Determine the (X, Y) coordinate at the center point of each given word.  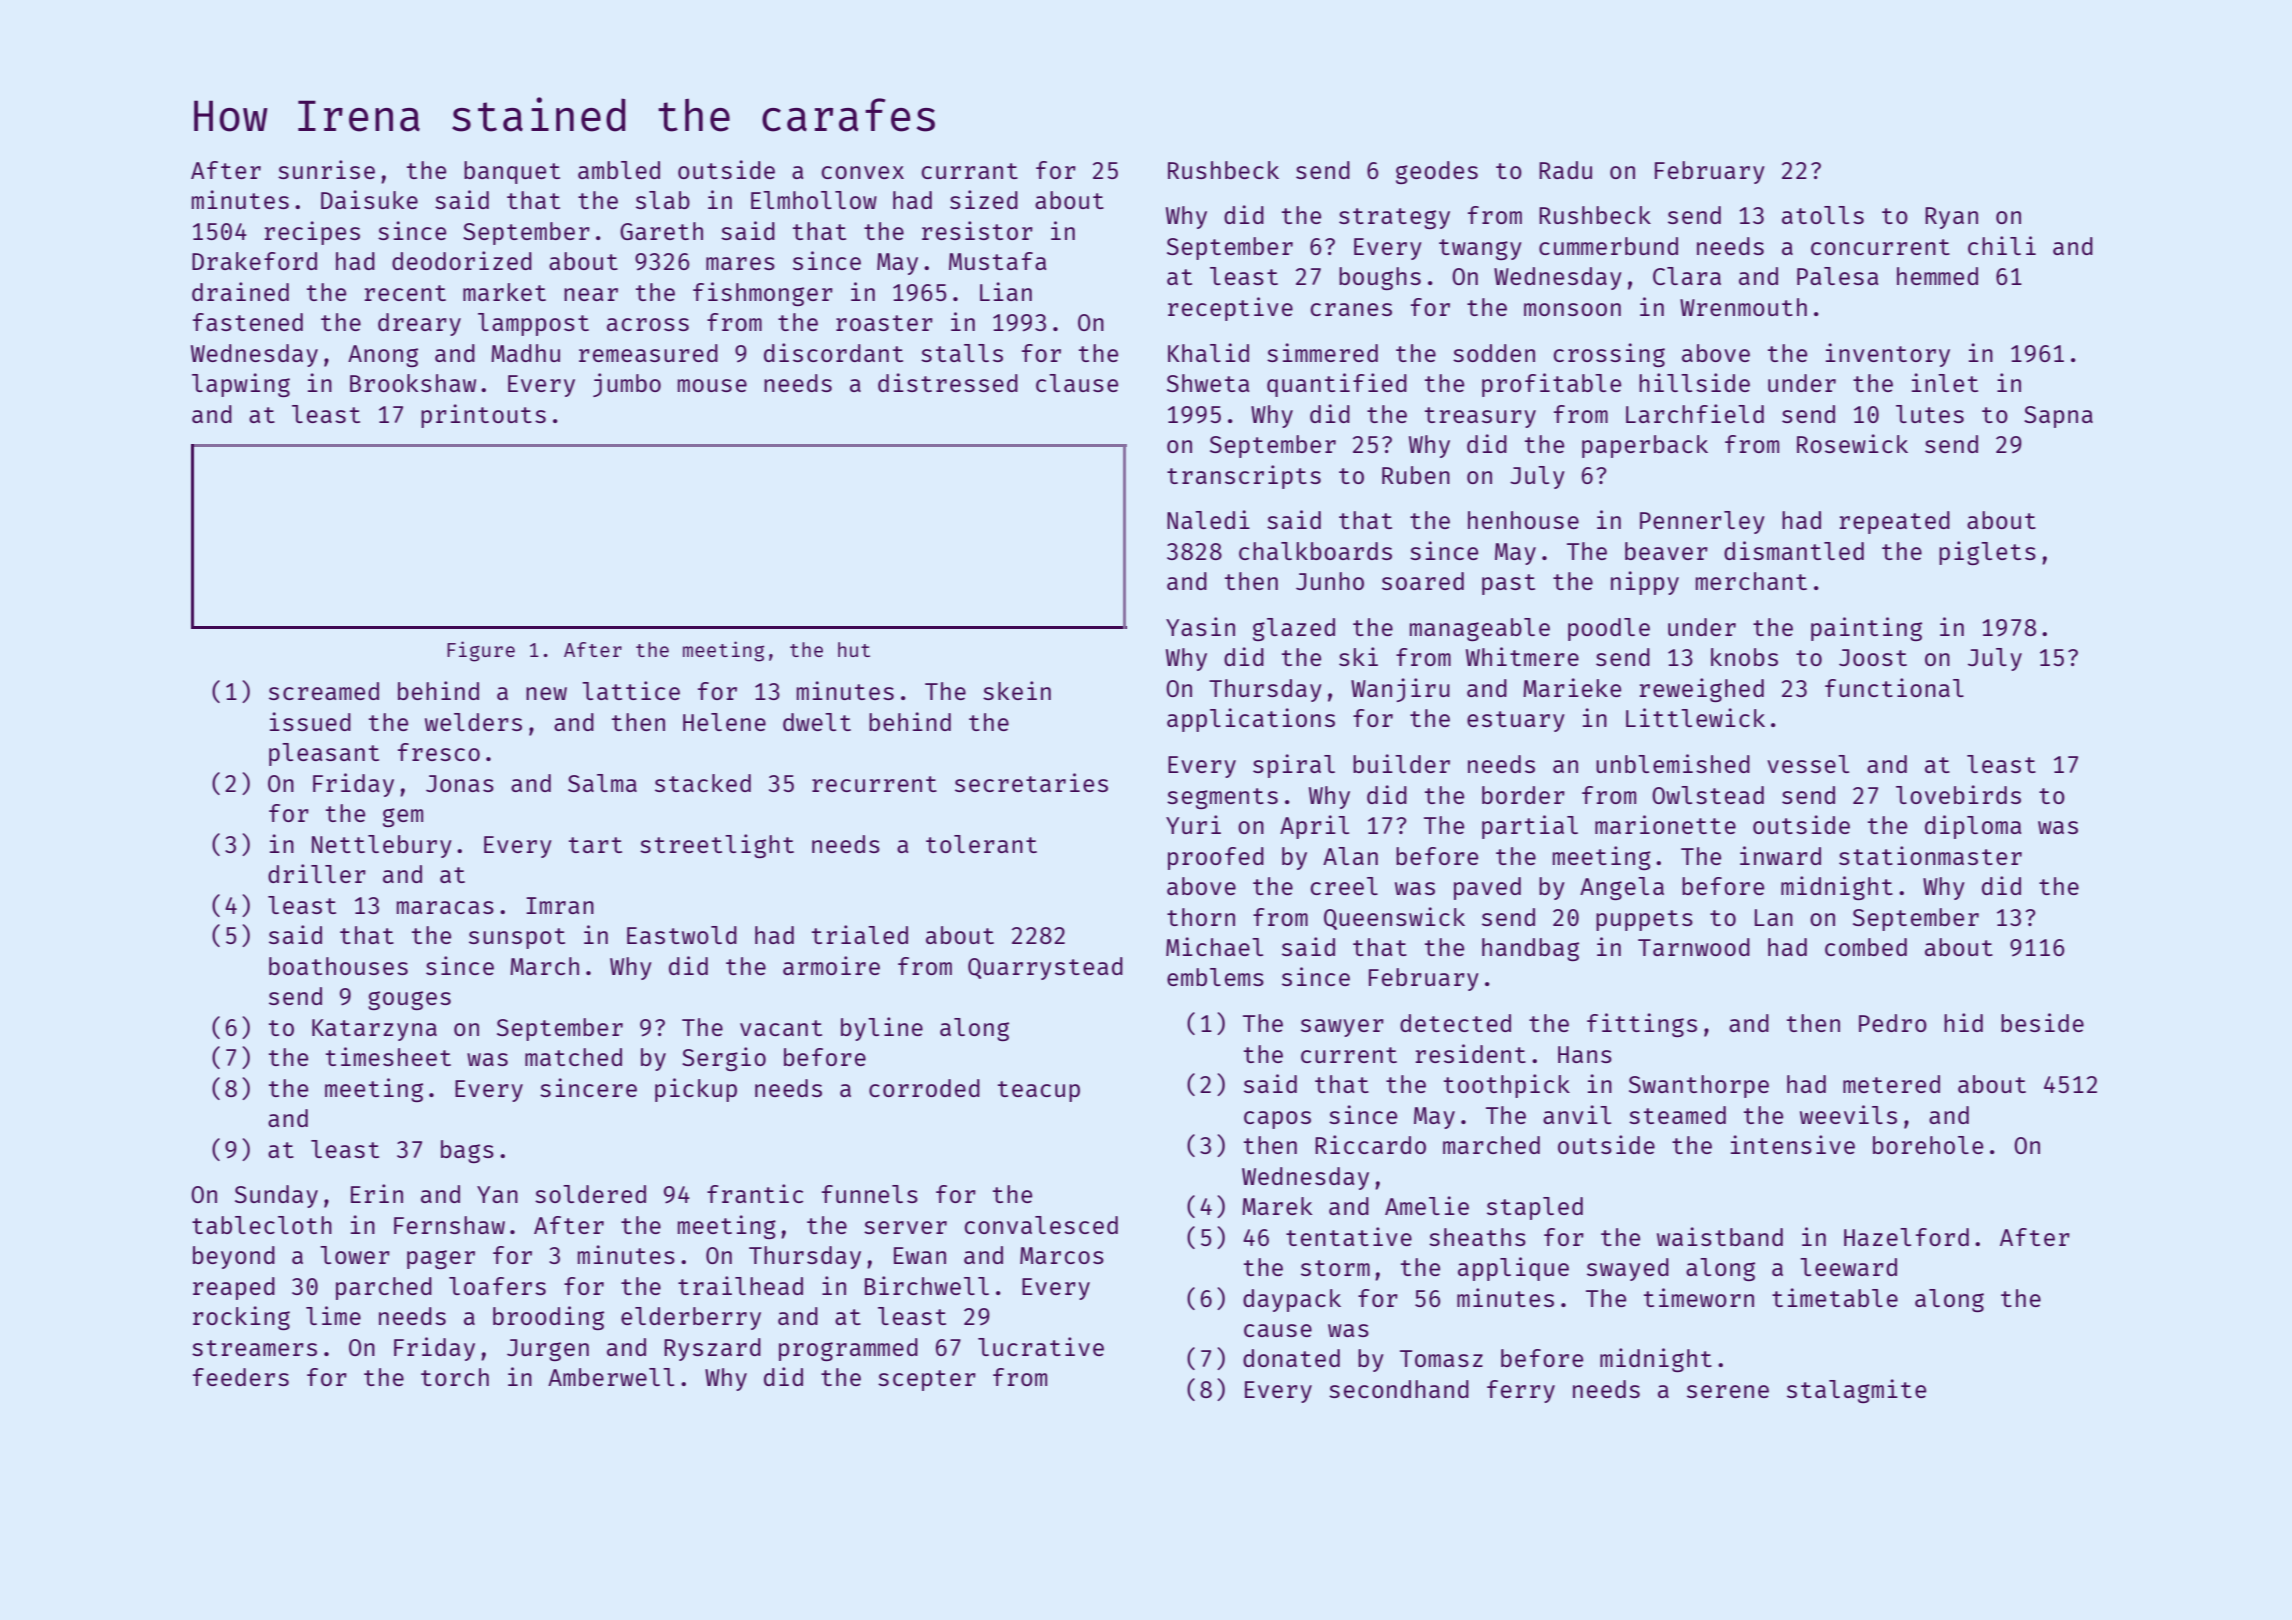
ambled (619, 170)
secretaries (1031, 782)
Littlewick (1695, 717)
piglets (1987, 553)
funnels (870, 1194)
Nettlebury (382, 846)
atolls (1823, 215)
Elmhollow (814, 200)
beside (2042, 1022)
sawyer (1342, 1028)
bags (467, 1151)
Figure (481, 651)
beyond (234, 1257)
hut (854, 649)
